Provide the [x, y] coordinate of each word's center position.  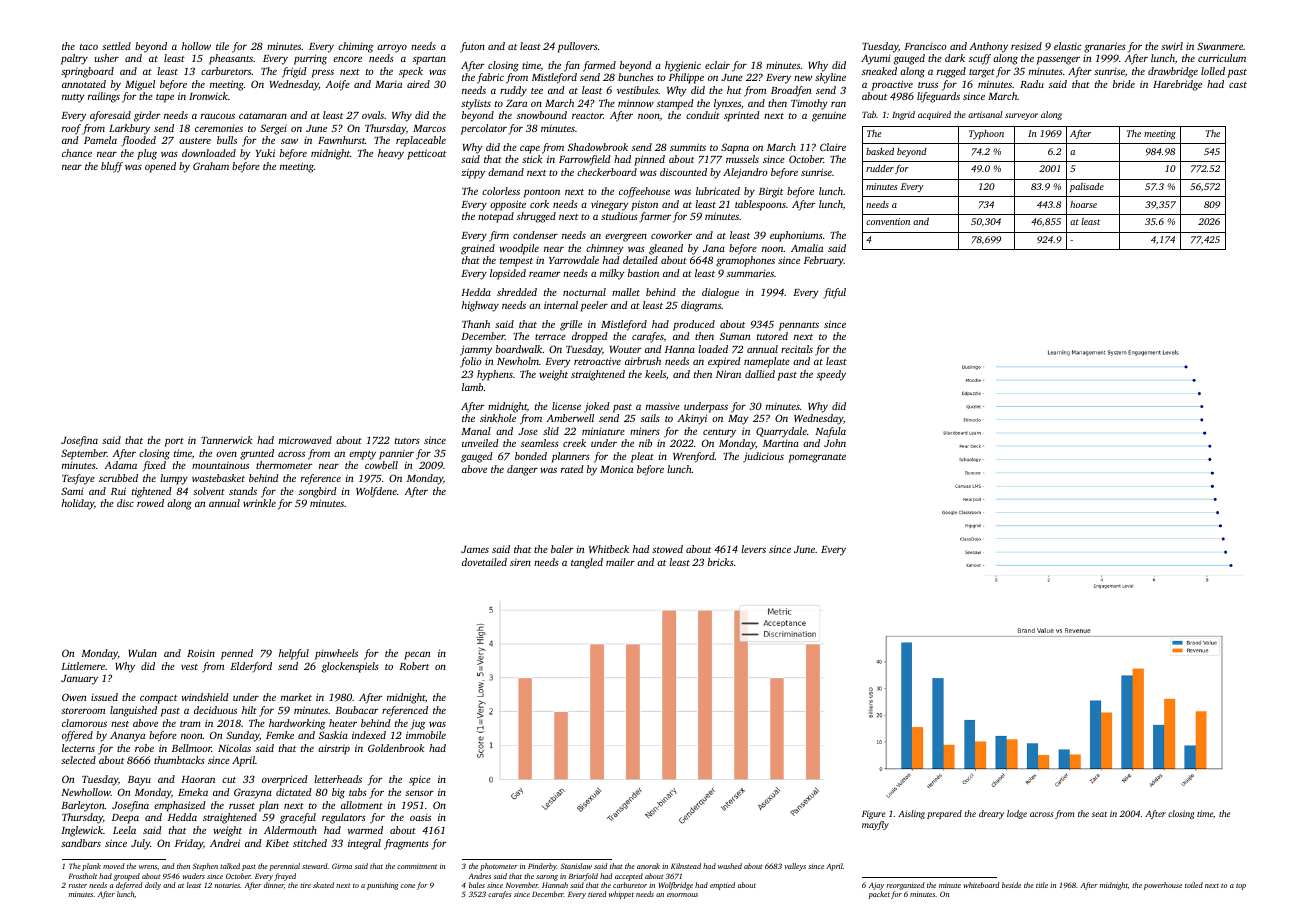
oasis [420, 817]
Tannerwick [226, 440]
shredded [517, 292]
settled [116, 46]
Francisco [925, 46]
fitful [834, 293]
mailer [620, 562]
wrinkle [259, 503]
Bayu [139, 781]
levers [754, 549]
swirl [1172, 46]
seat [1099, 814]
